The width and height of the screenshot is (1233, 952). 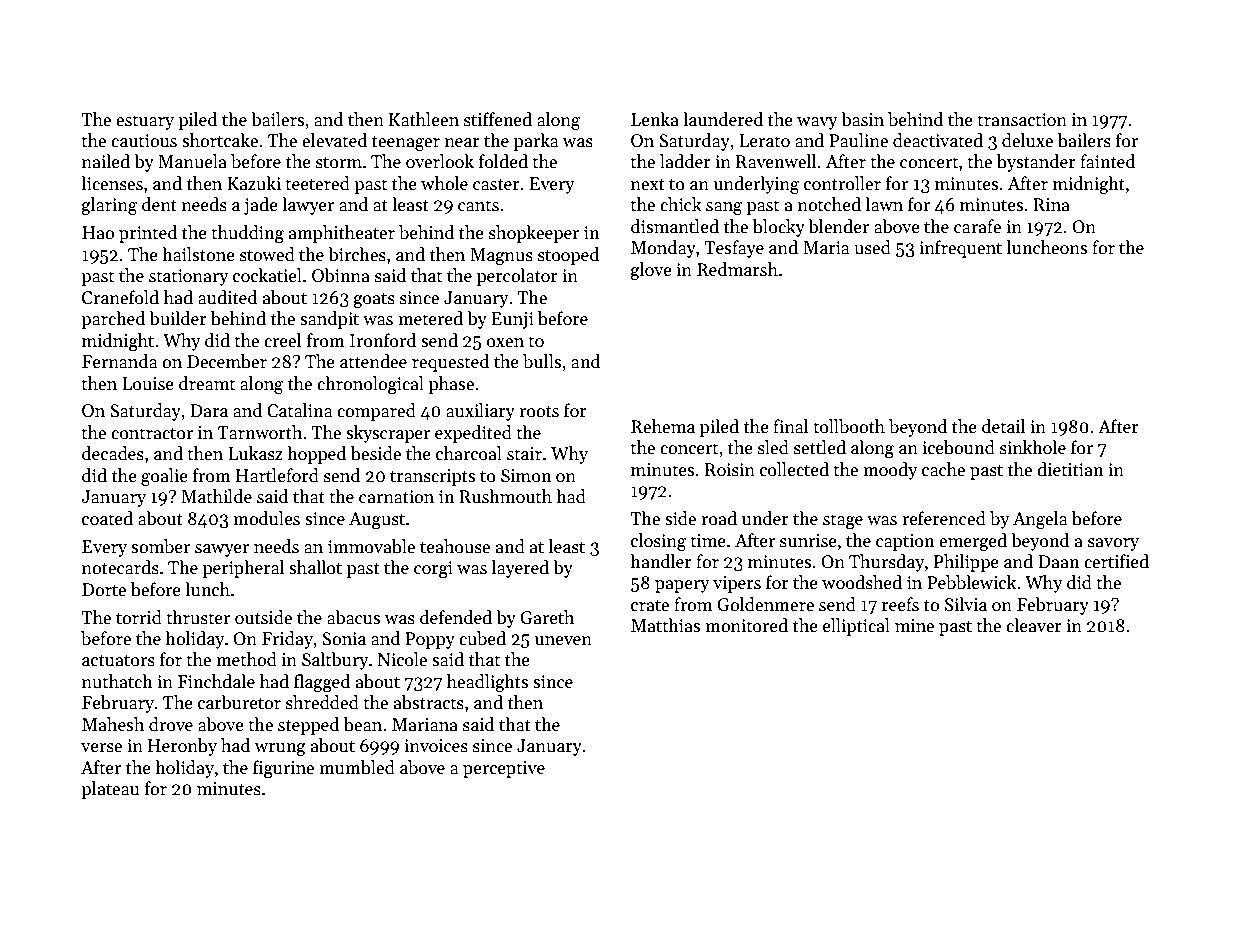 I want to click on Tarnworth, so click(x=260, y=432).
